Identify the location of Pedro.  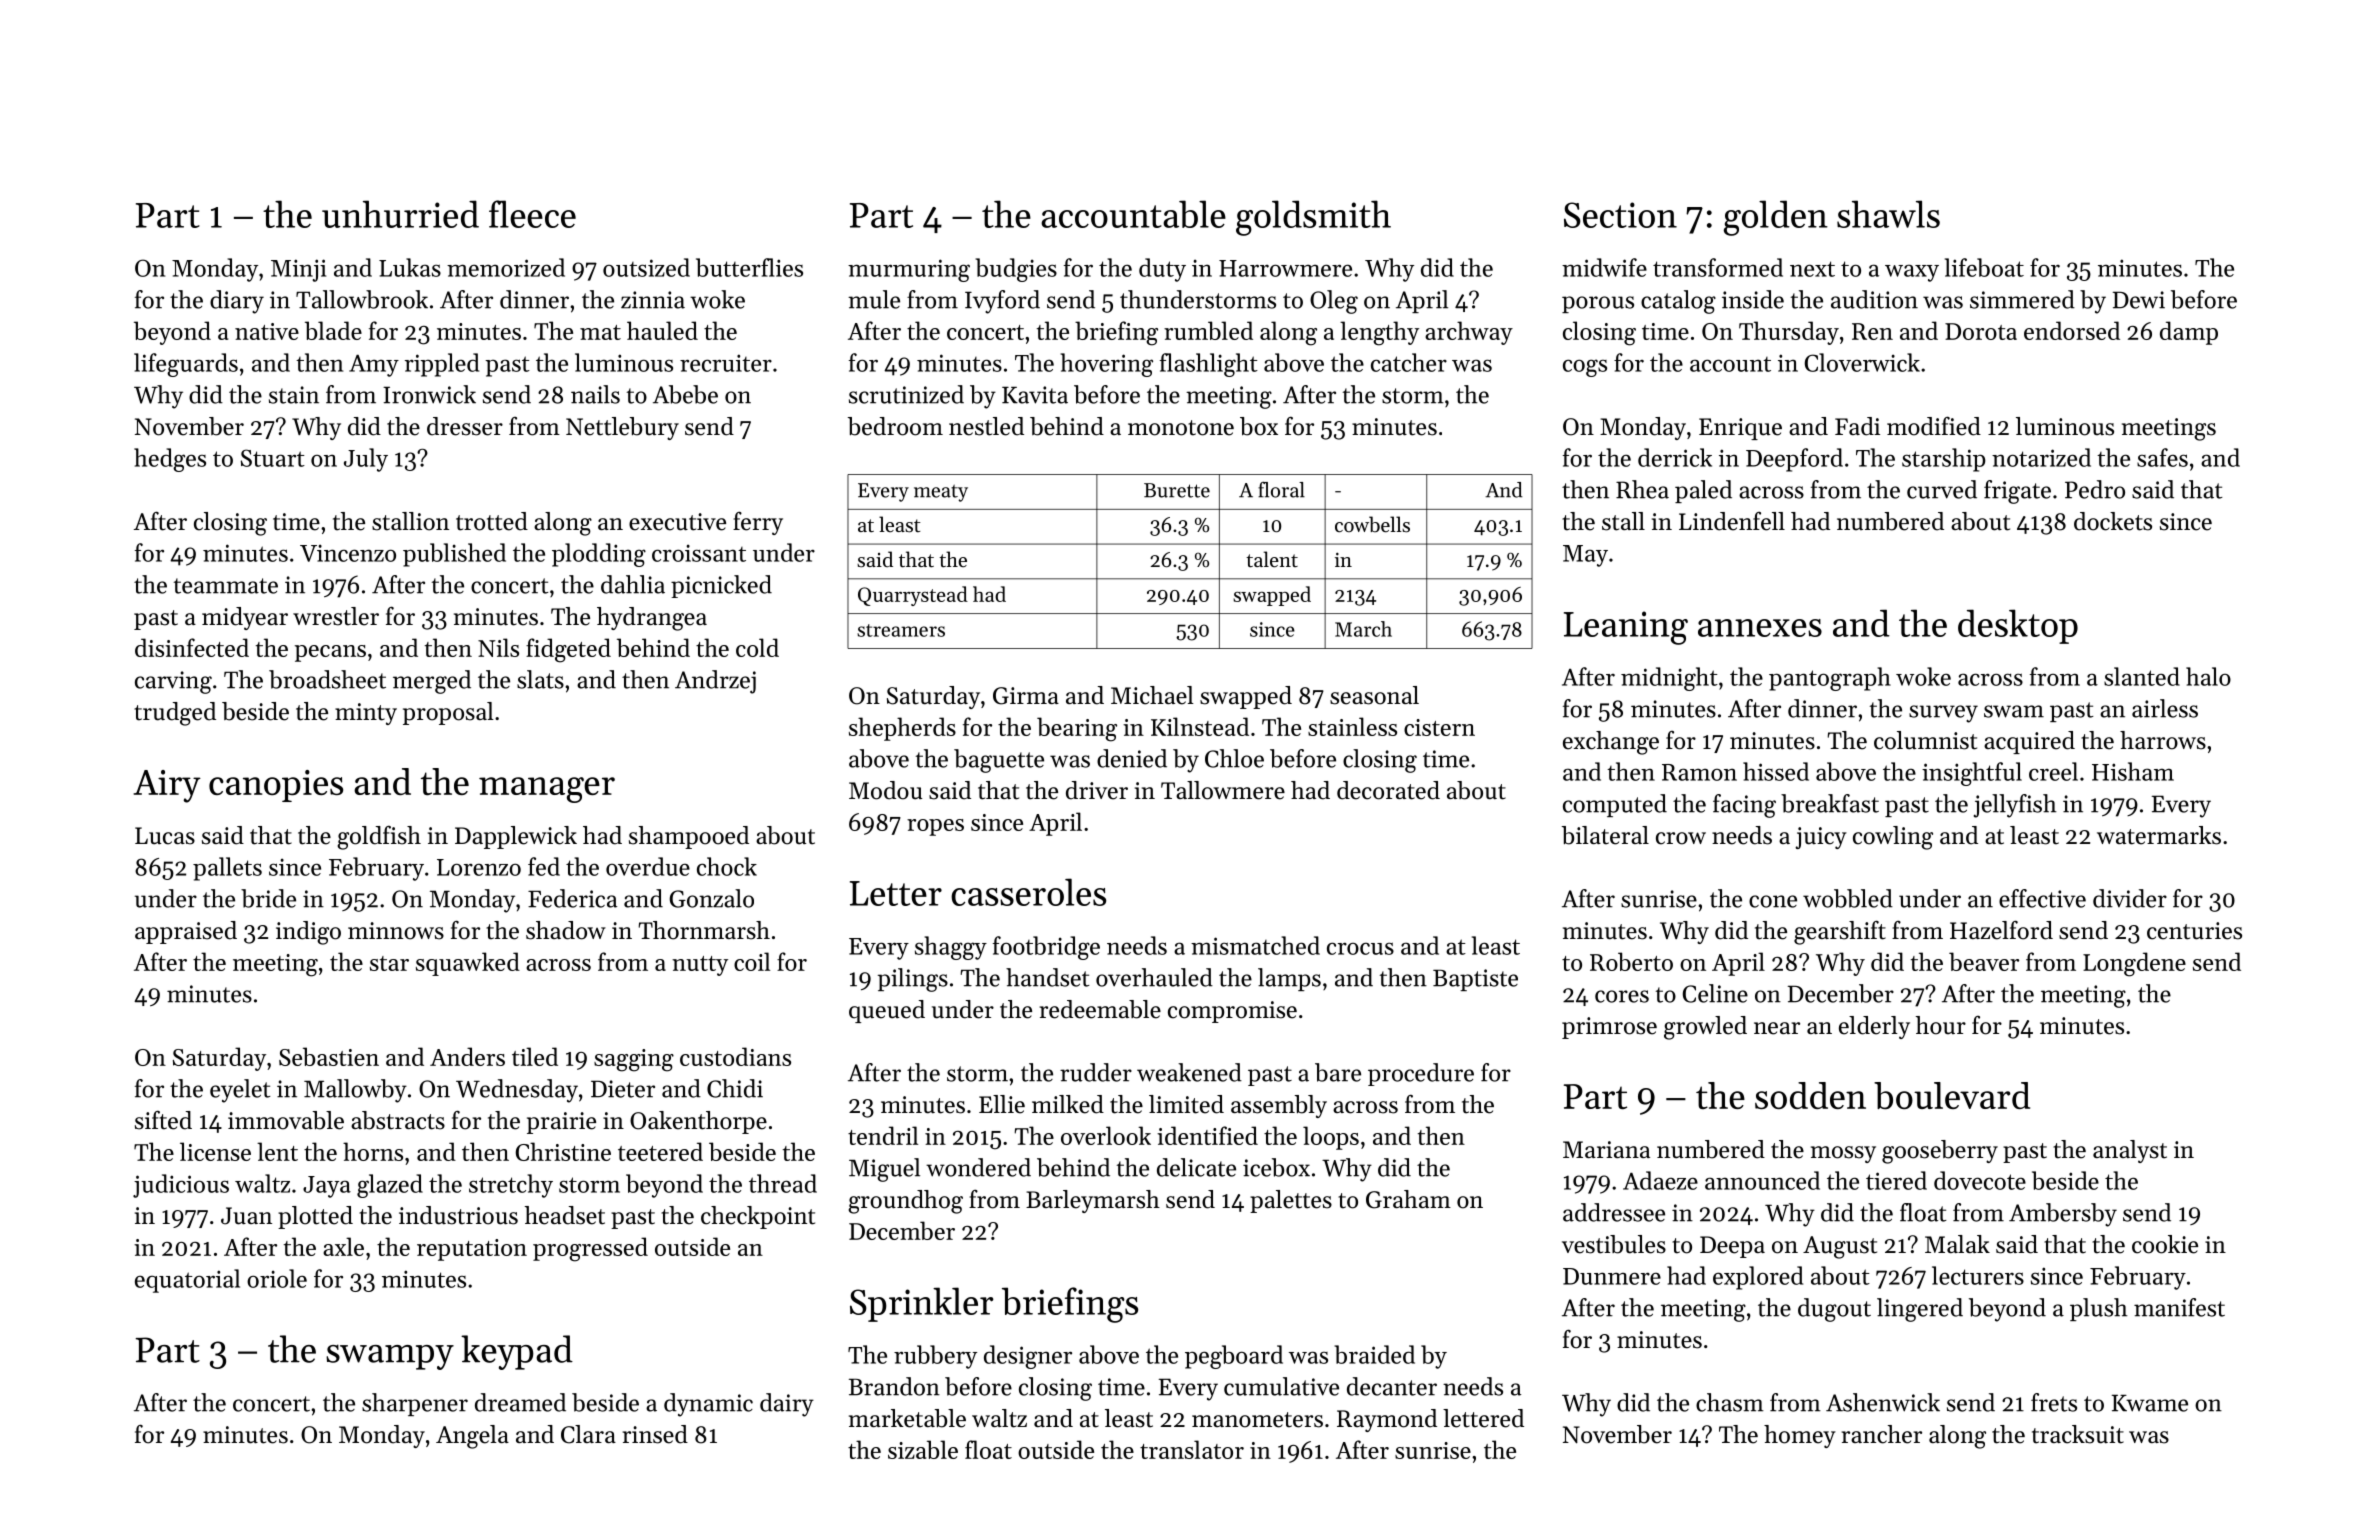
(2095, 489).
